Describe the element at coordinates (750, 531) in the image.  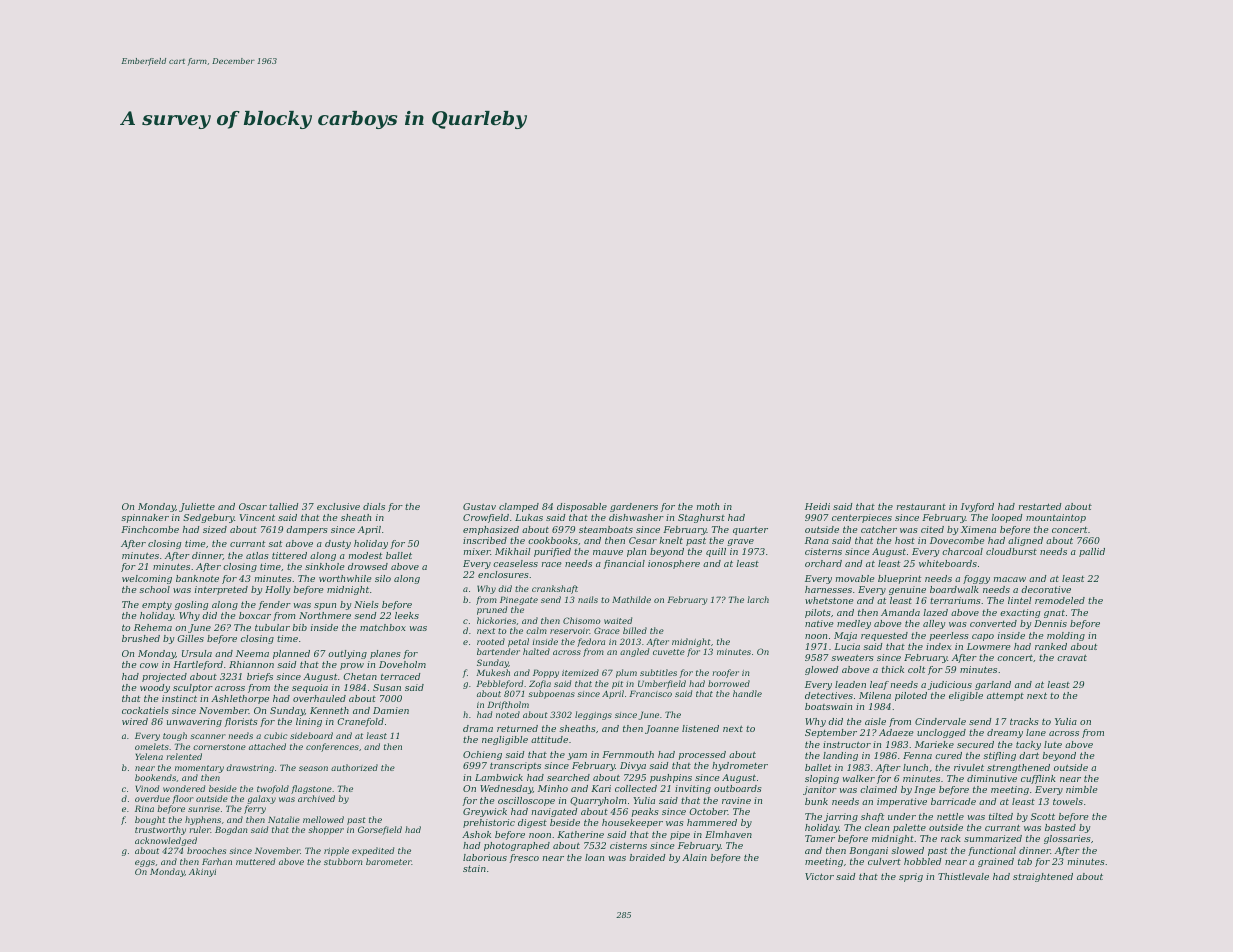
I see `quarter` at that location.
